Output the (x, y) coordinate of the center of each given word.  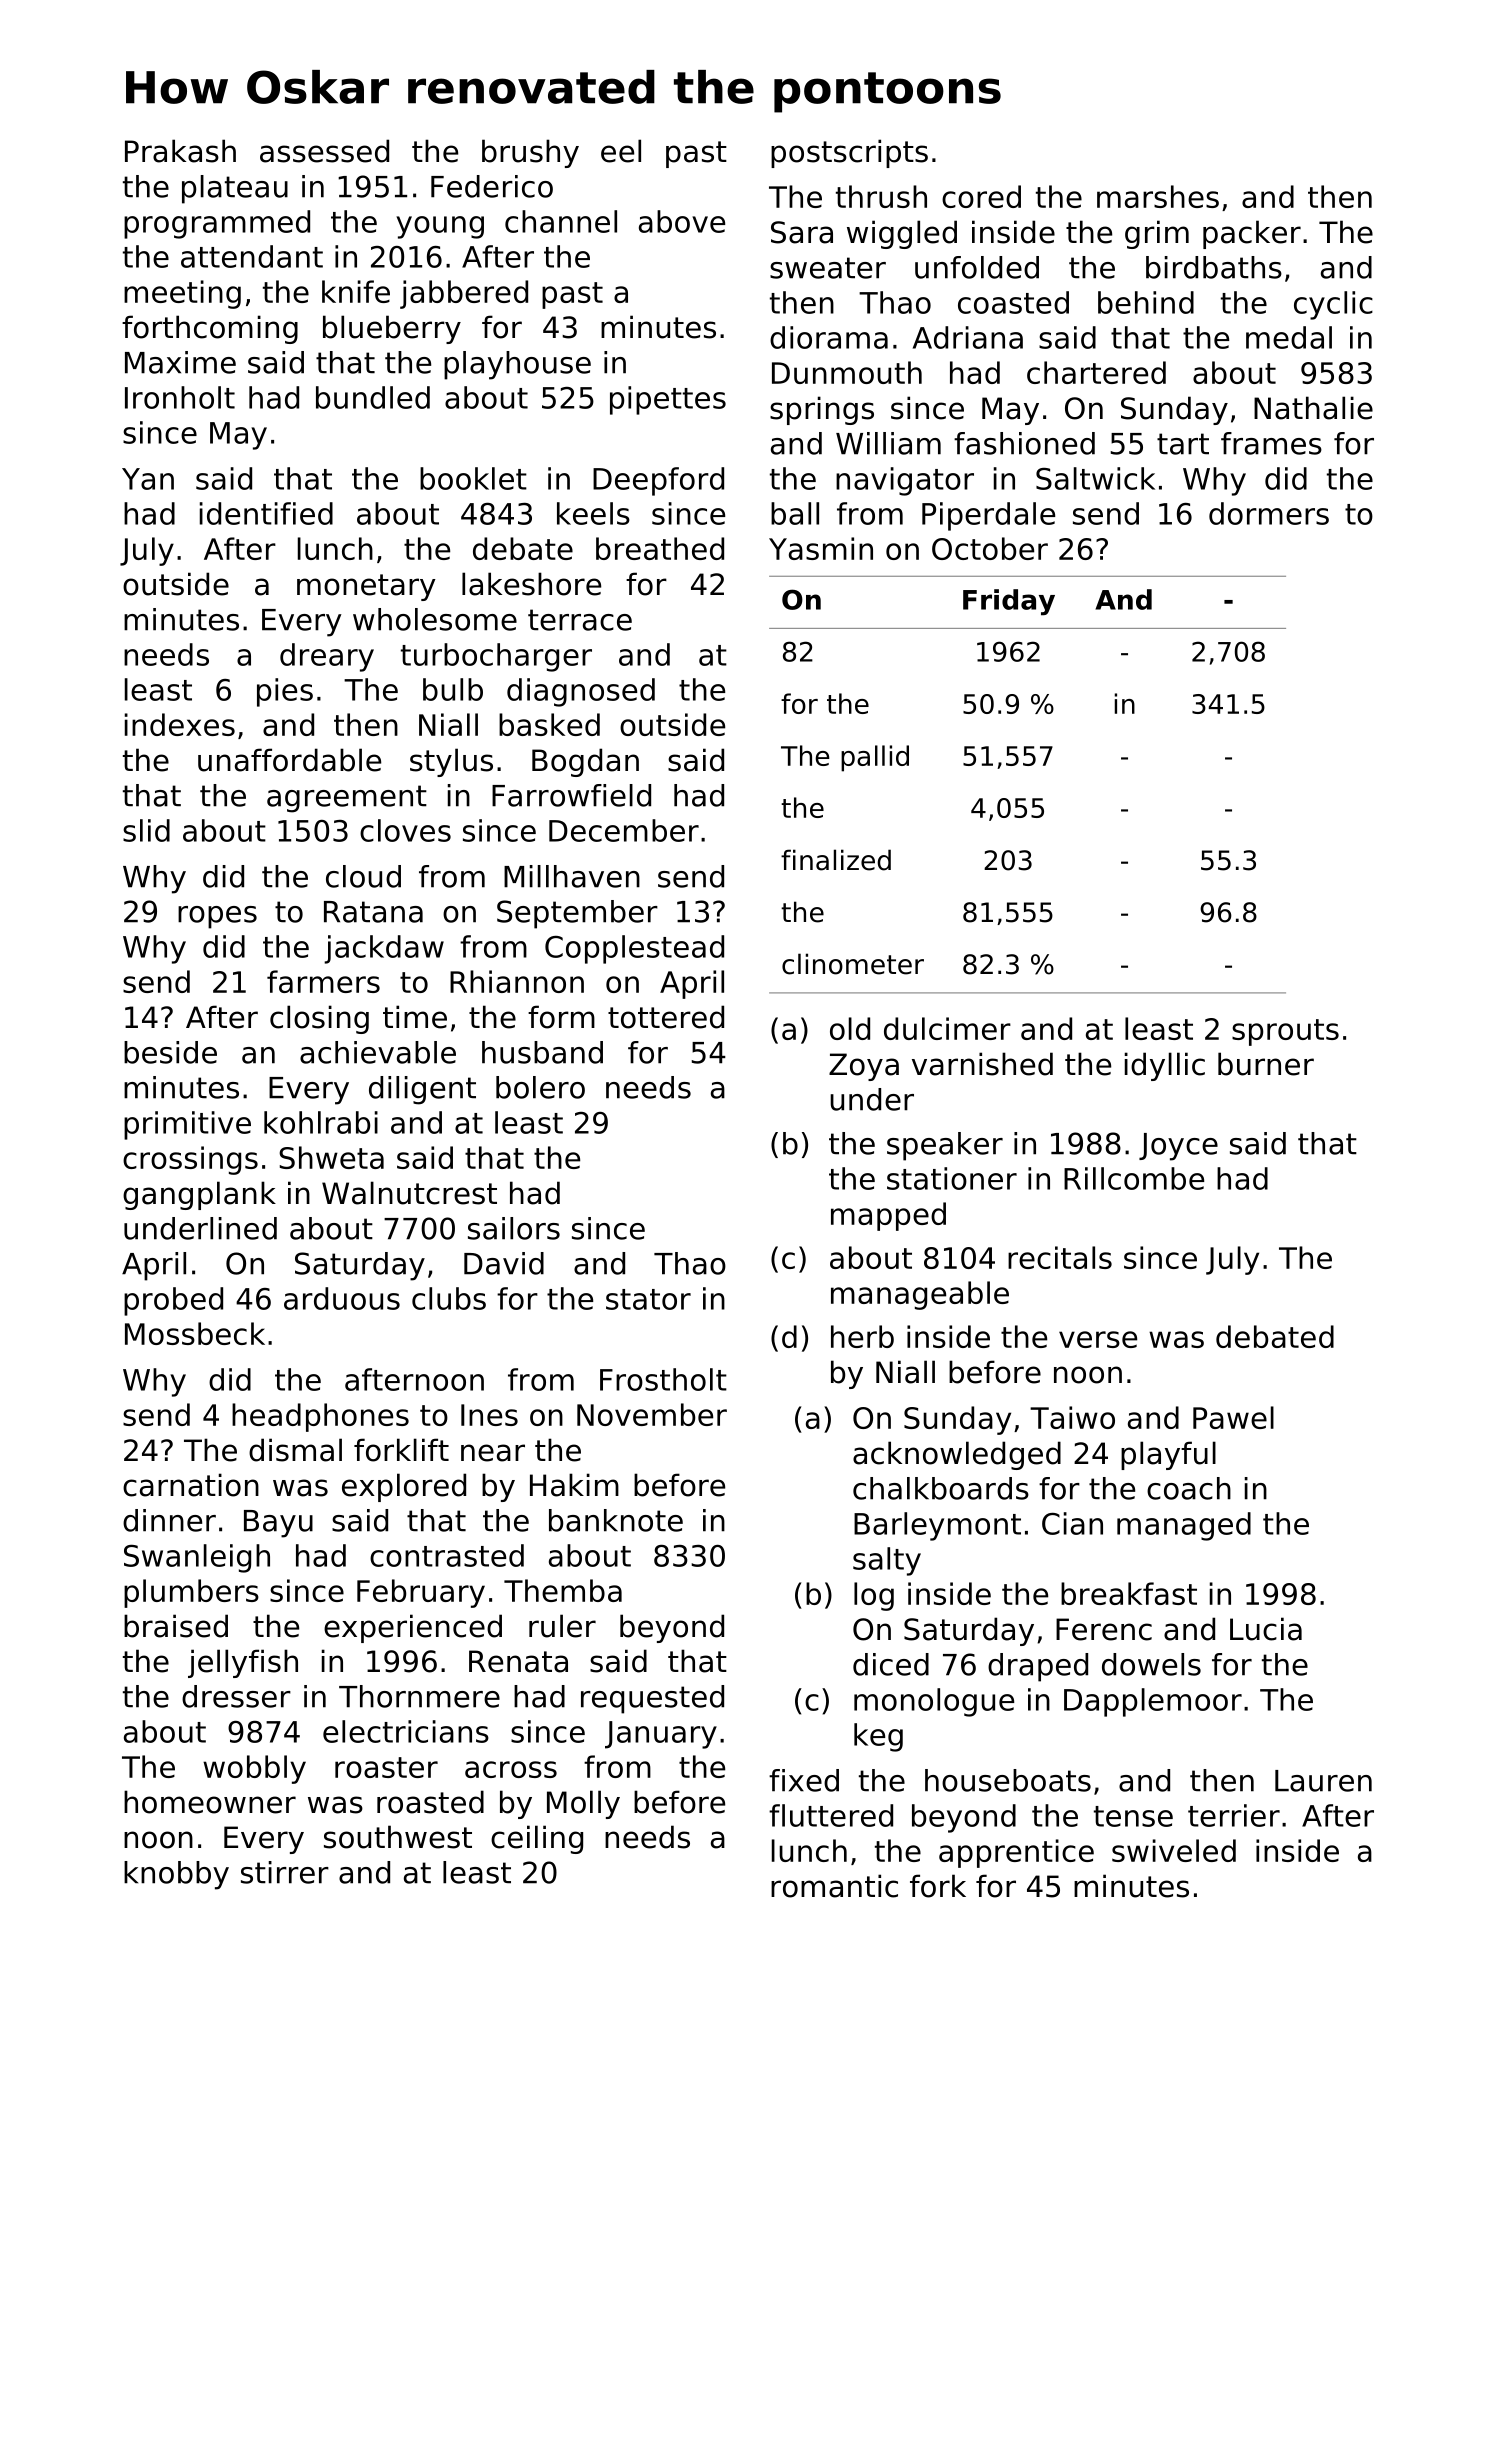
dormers (1269, 513)
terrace (580, 620)
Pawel (1233, 1417)
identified (266, 513)
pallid (875, 758)
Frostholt (663, 1379)
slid (146, 830)
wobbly (254, 1769)
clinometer (853, 964)
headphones (320, 1417)
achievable (378, 1052)
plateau (235, 189)
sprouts (1285, 1032)
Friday (1009, 602)
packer (1252, 234)
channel (561, 221)
